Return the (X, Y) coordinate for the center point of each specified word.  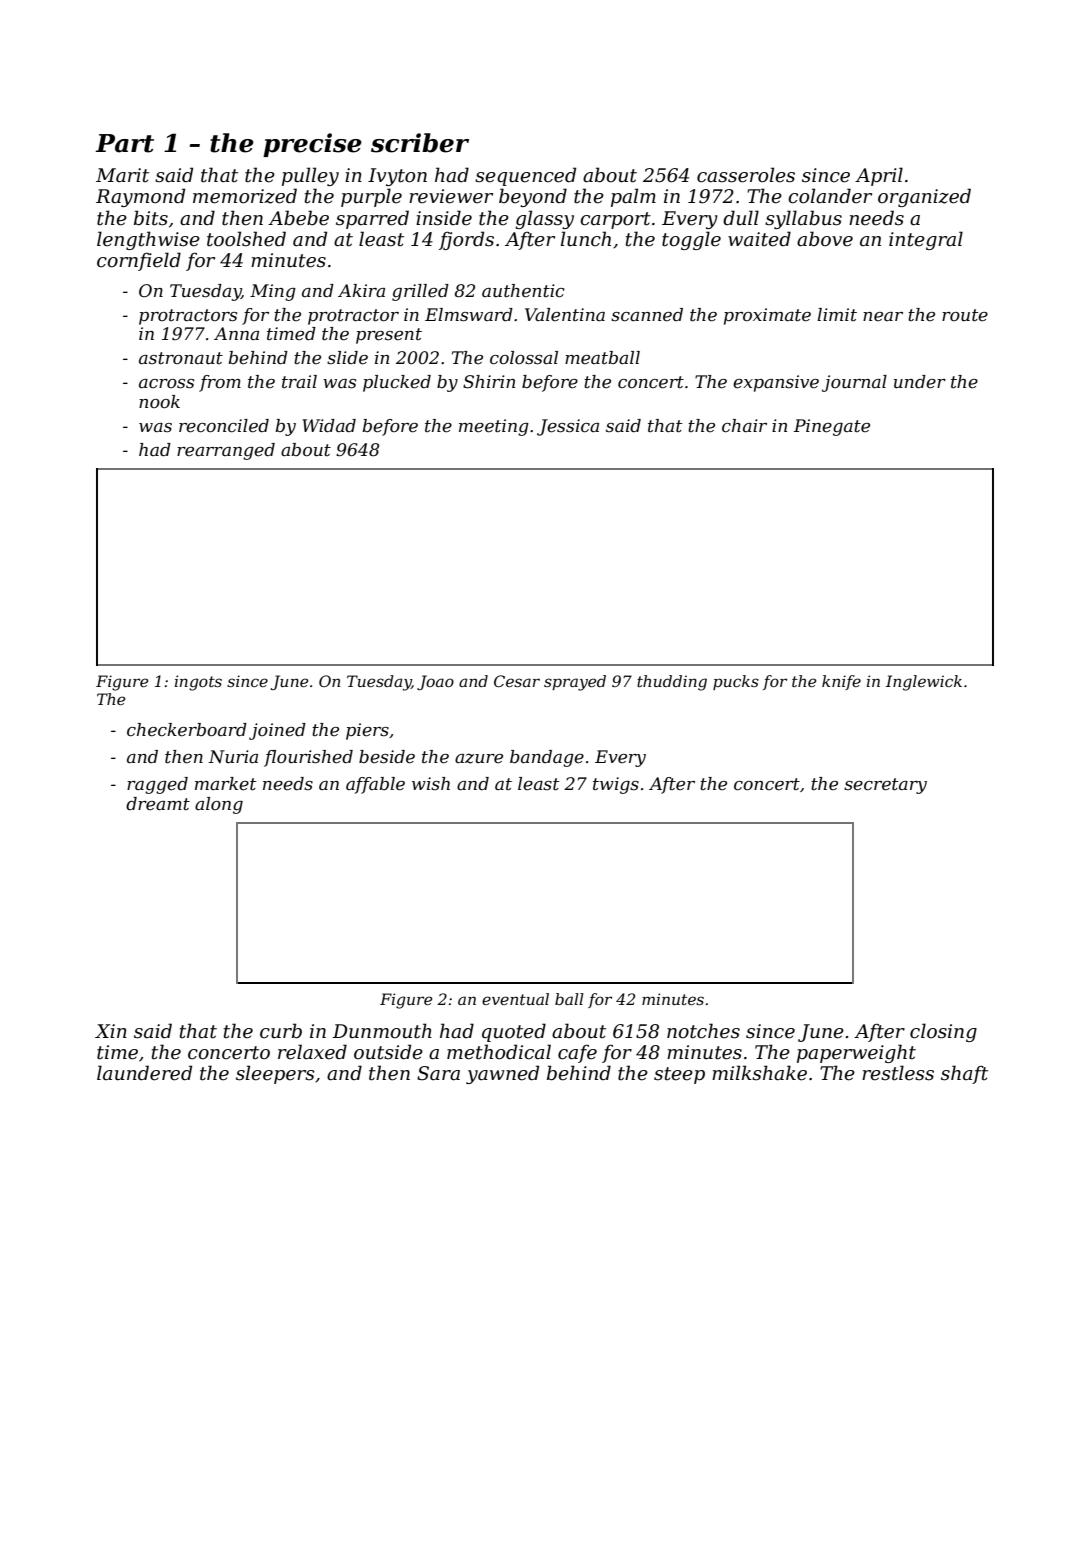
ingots (198, 683)
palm (633, 197)
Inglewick (924, 683)
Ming (273, 292)
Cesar (517, 681)
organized (924, 197)
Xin (111, 1031)
